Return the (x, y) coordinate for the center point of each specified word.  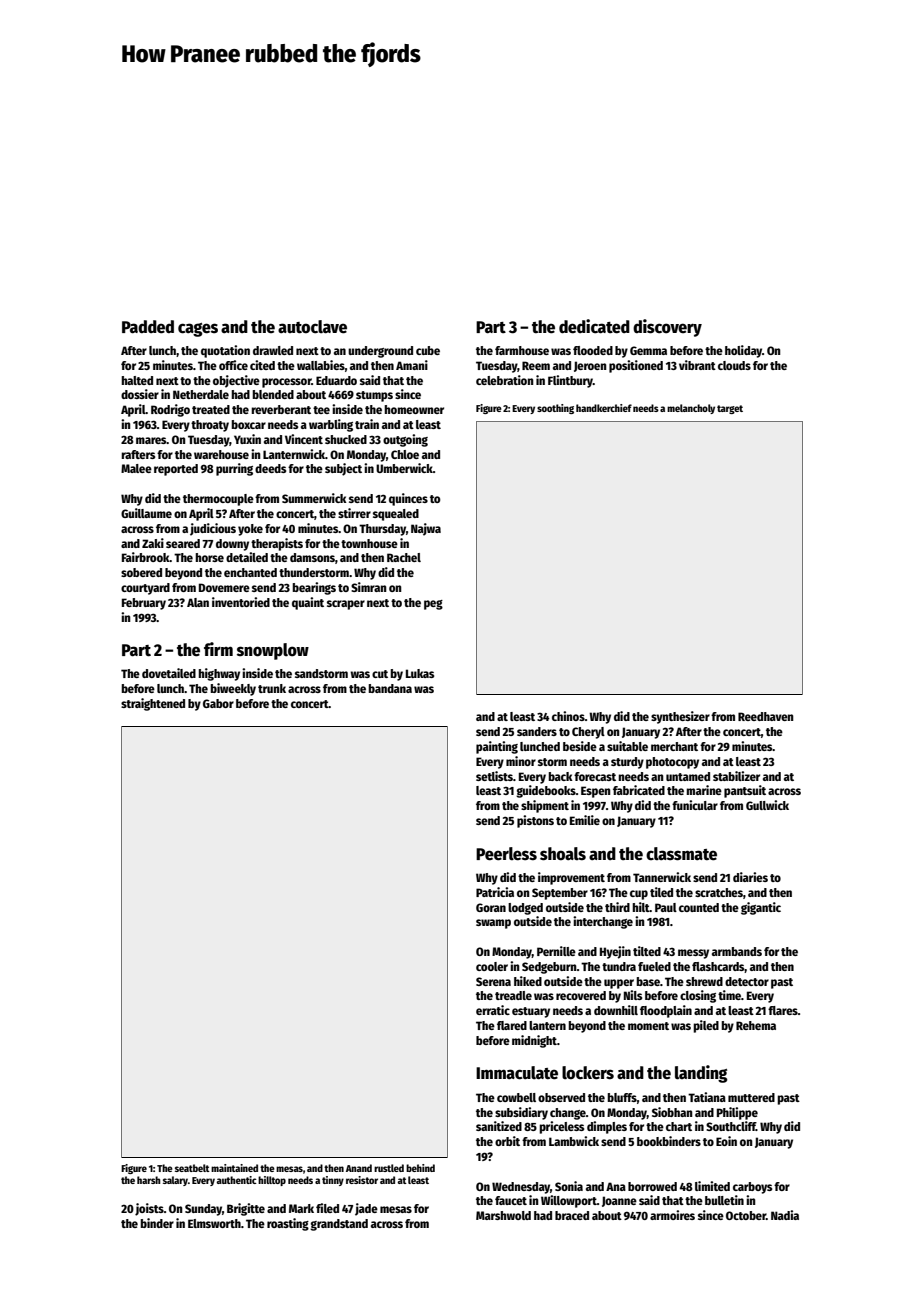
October (746, 1215)
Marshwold (503, 1215)
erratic (493, 1010)
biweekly (233, 689)
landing (701, 1074)
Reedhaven (765, 716)
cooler (492, 966)
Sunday (203, 1210)
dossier (140, 394)
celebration (504, 380)
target (730, 409)
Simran (368, 587)
